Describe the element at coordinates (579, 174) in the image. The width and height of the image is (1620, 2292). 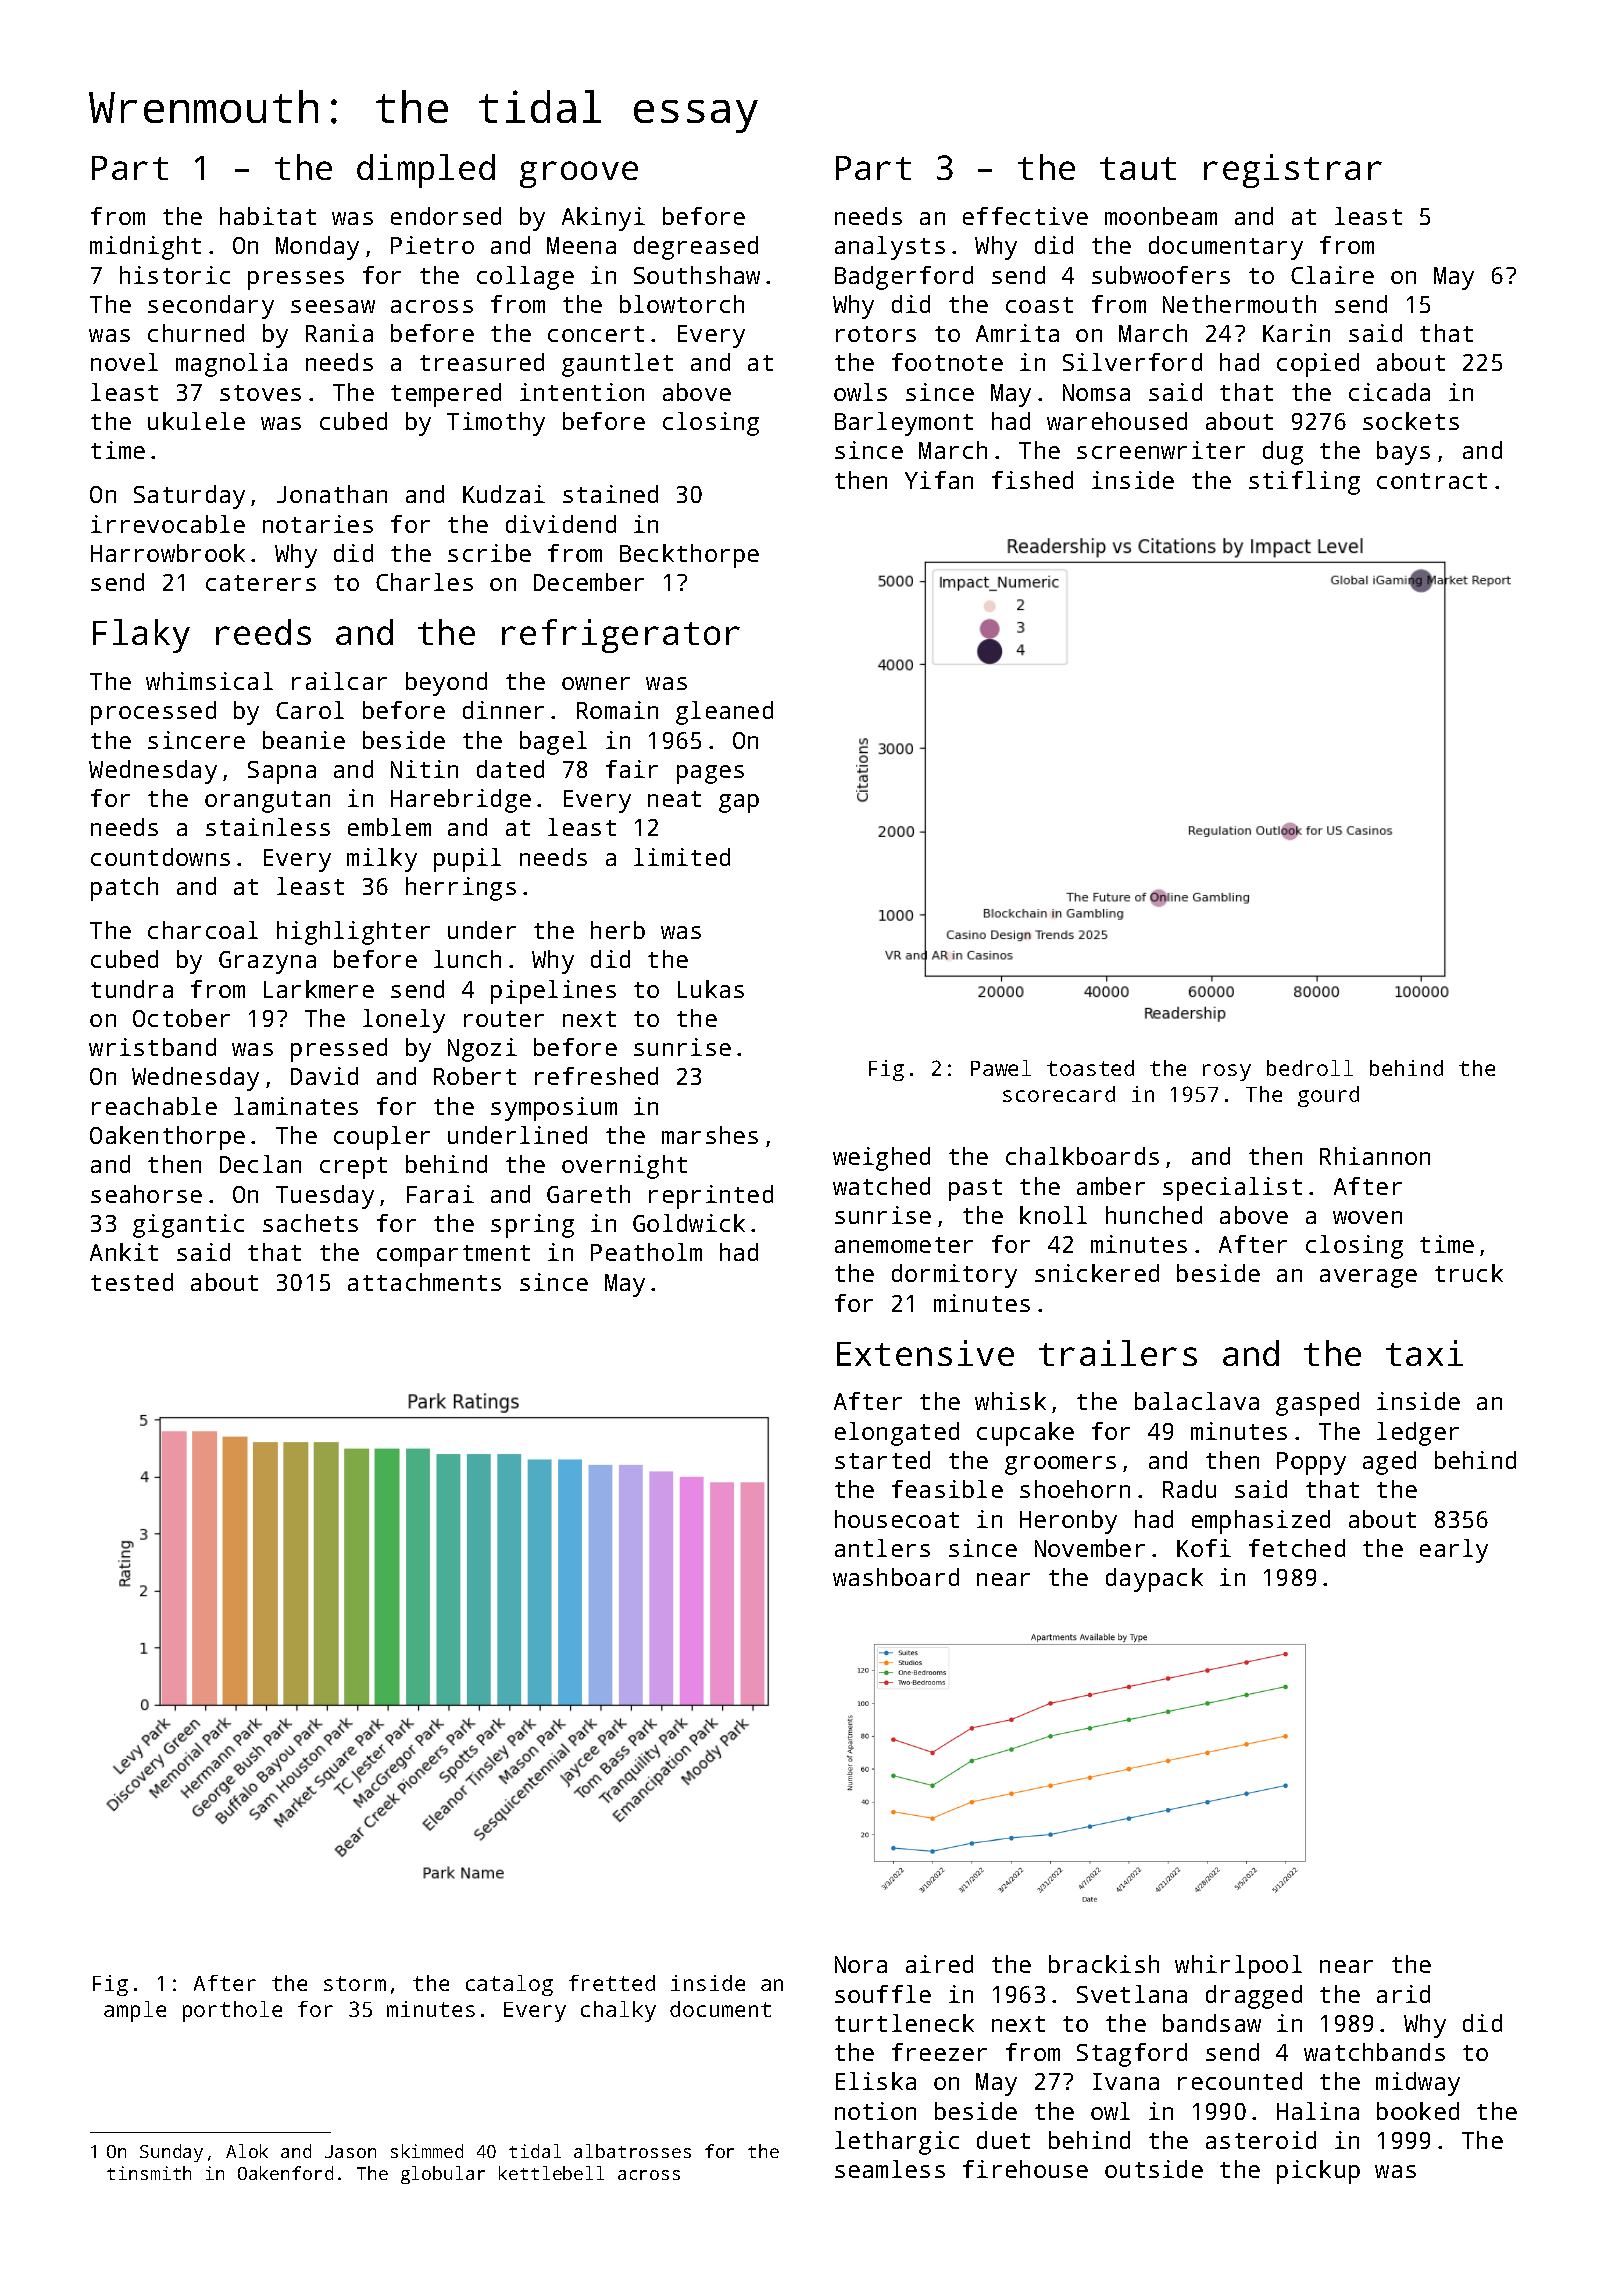
I see `groove` at that location.
